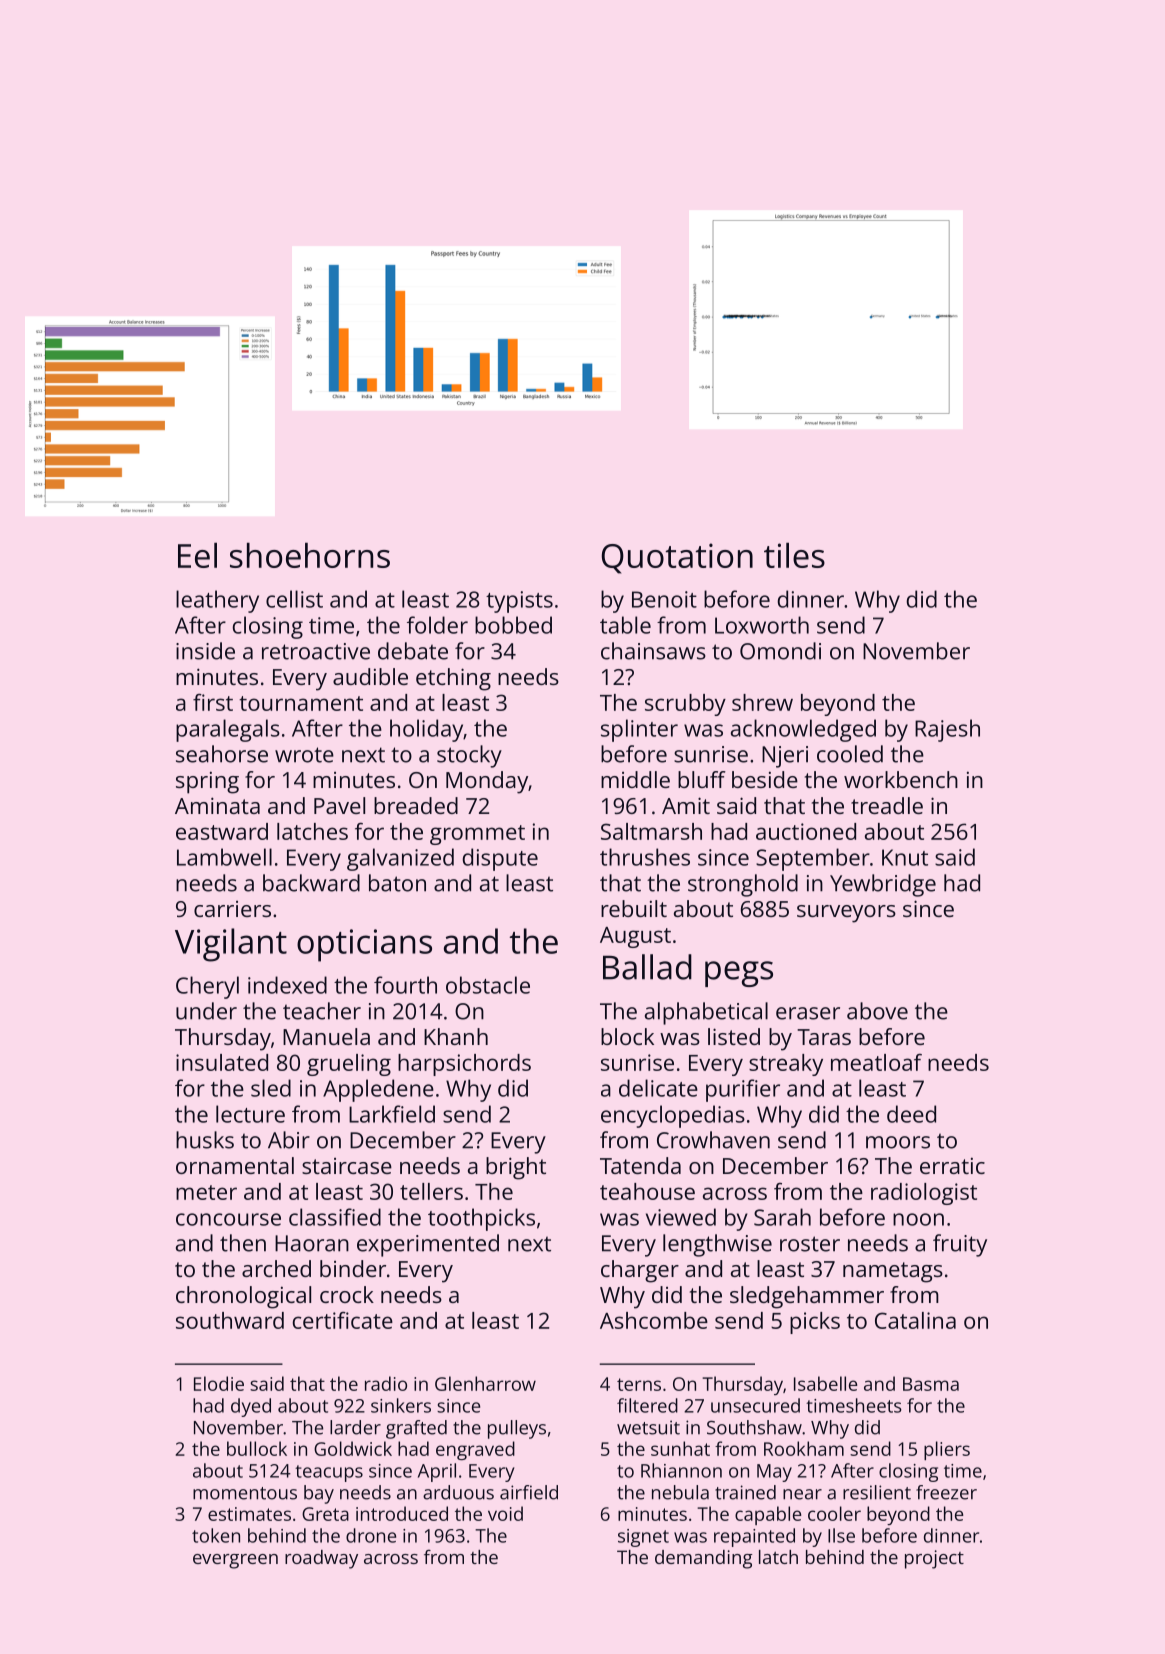 This screenshot has width=1165, height=1654. I want to click on project, so click(934, 1559).
